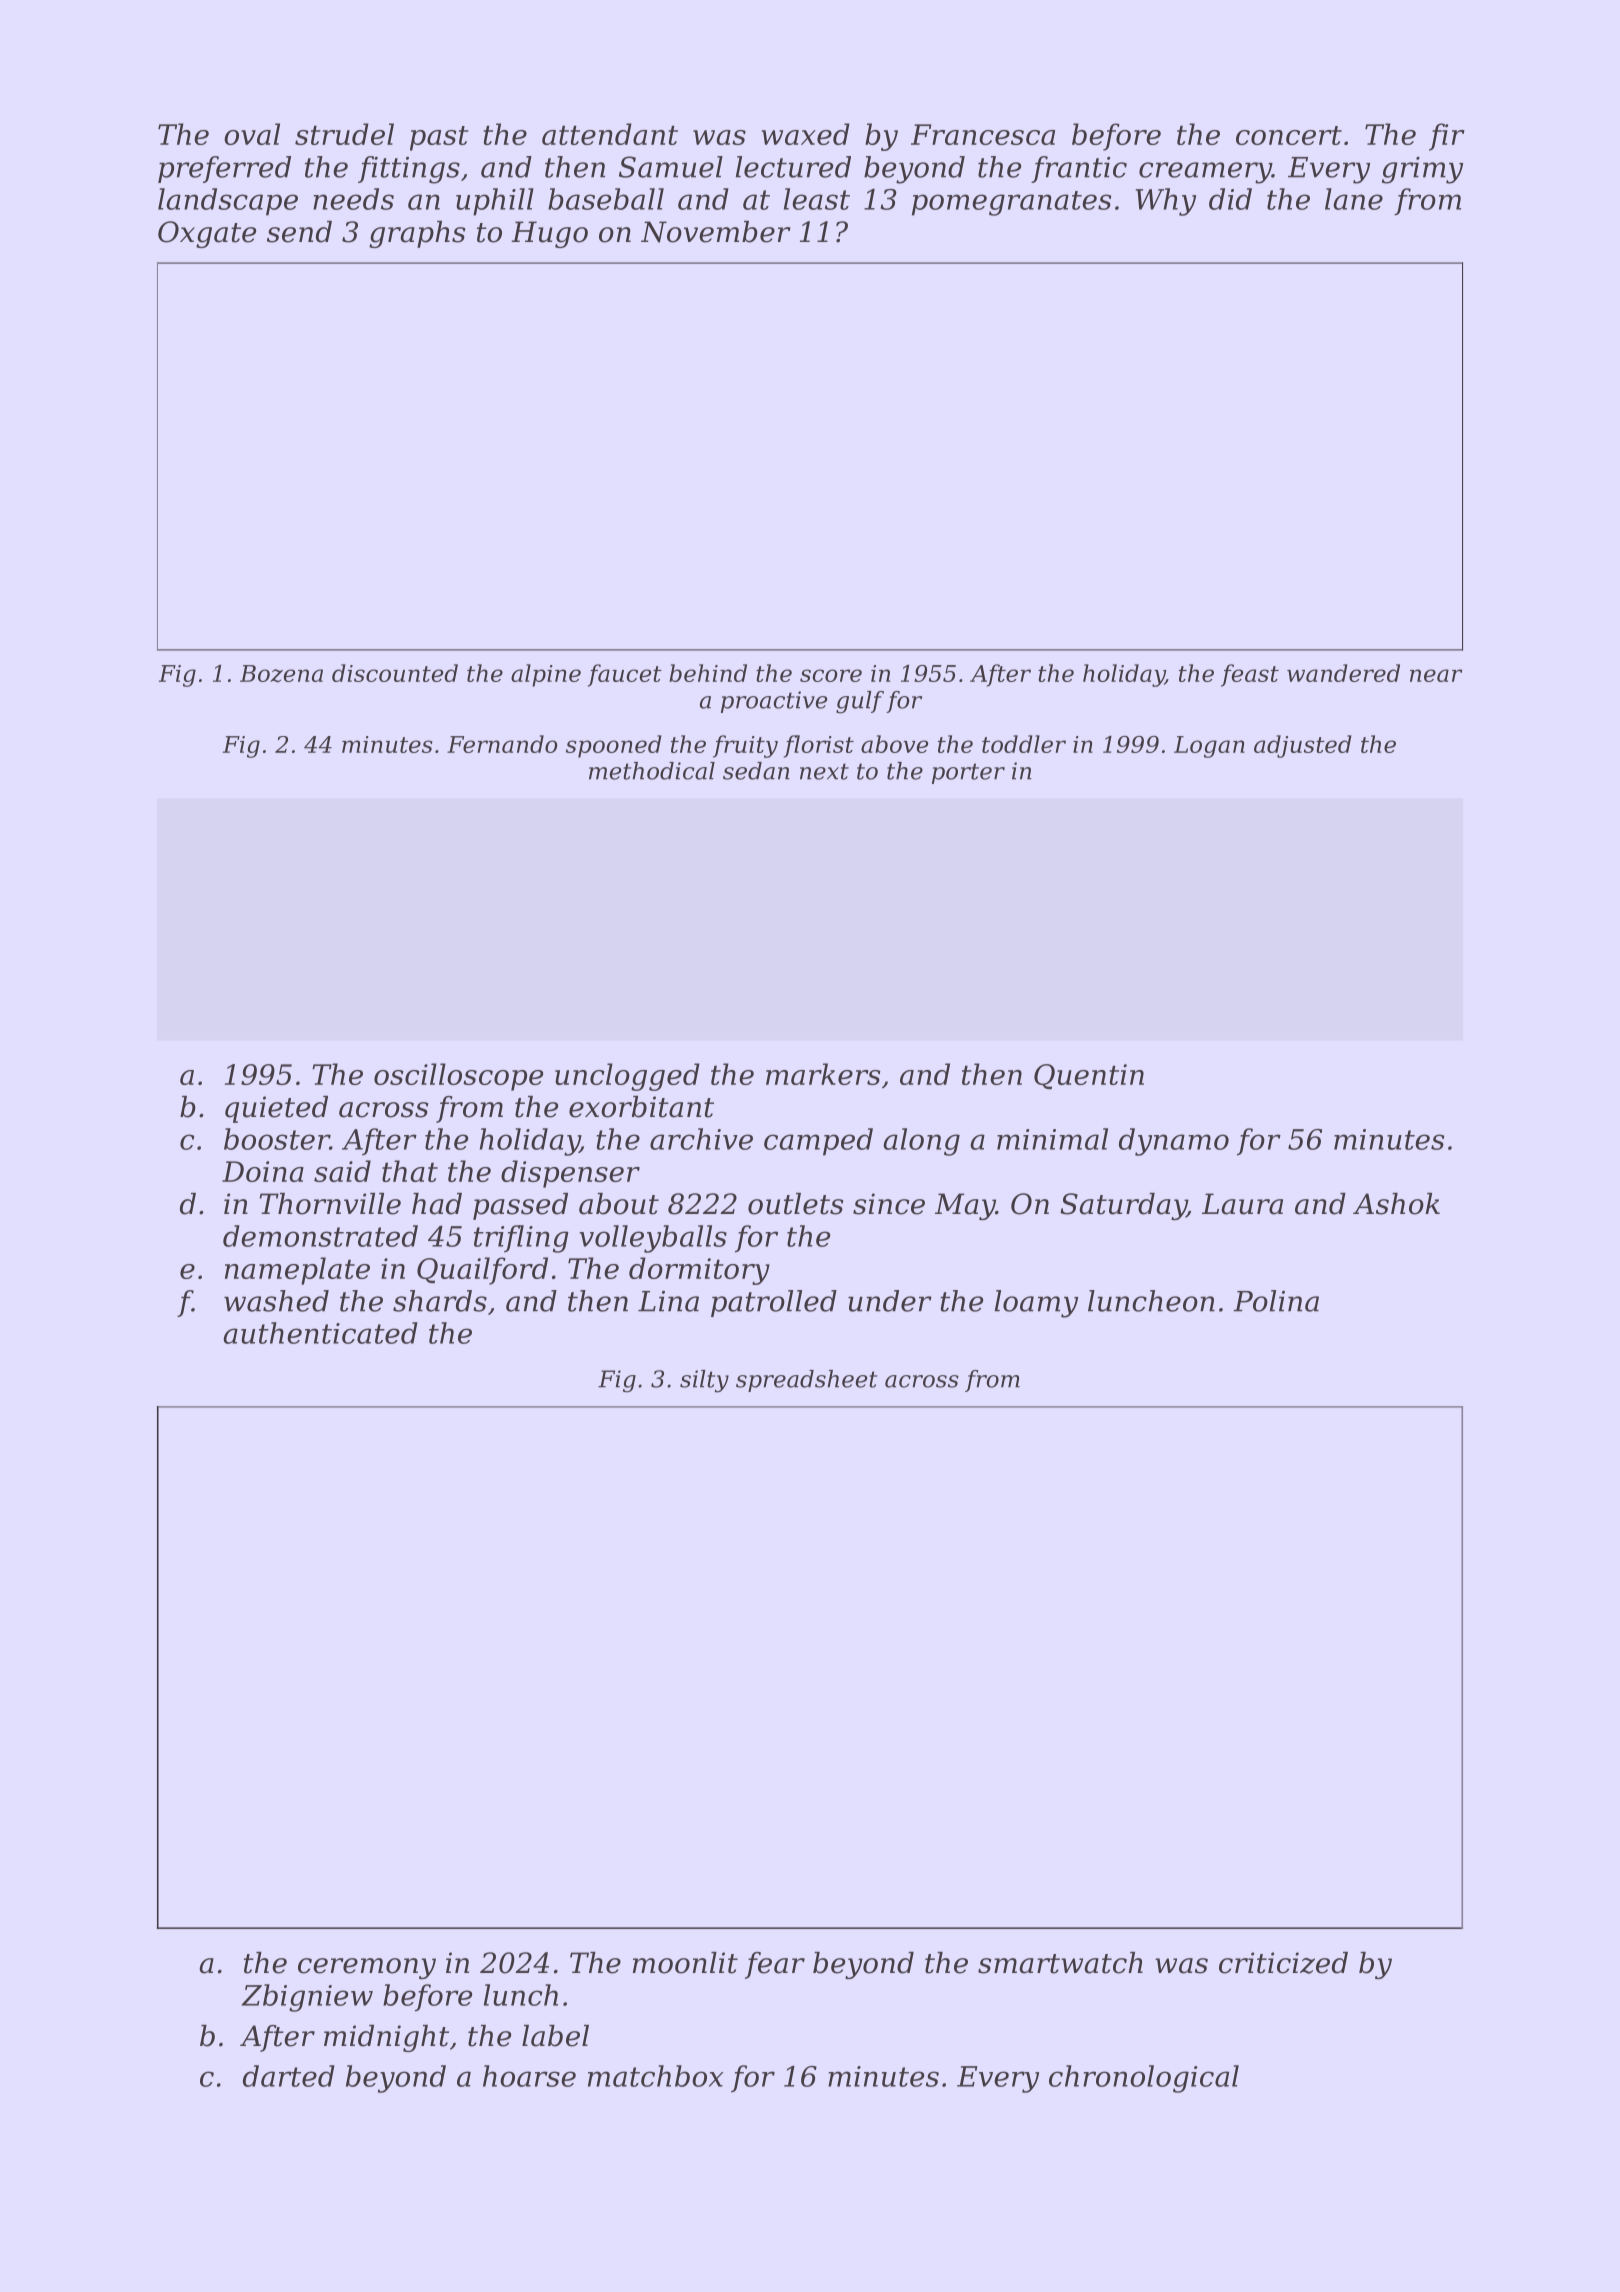 This document has width=1620, height=2292. I want to click on near, so click(1436, 675).
